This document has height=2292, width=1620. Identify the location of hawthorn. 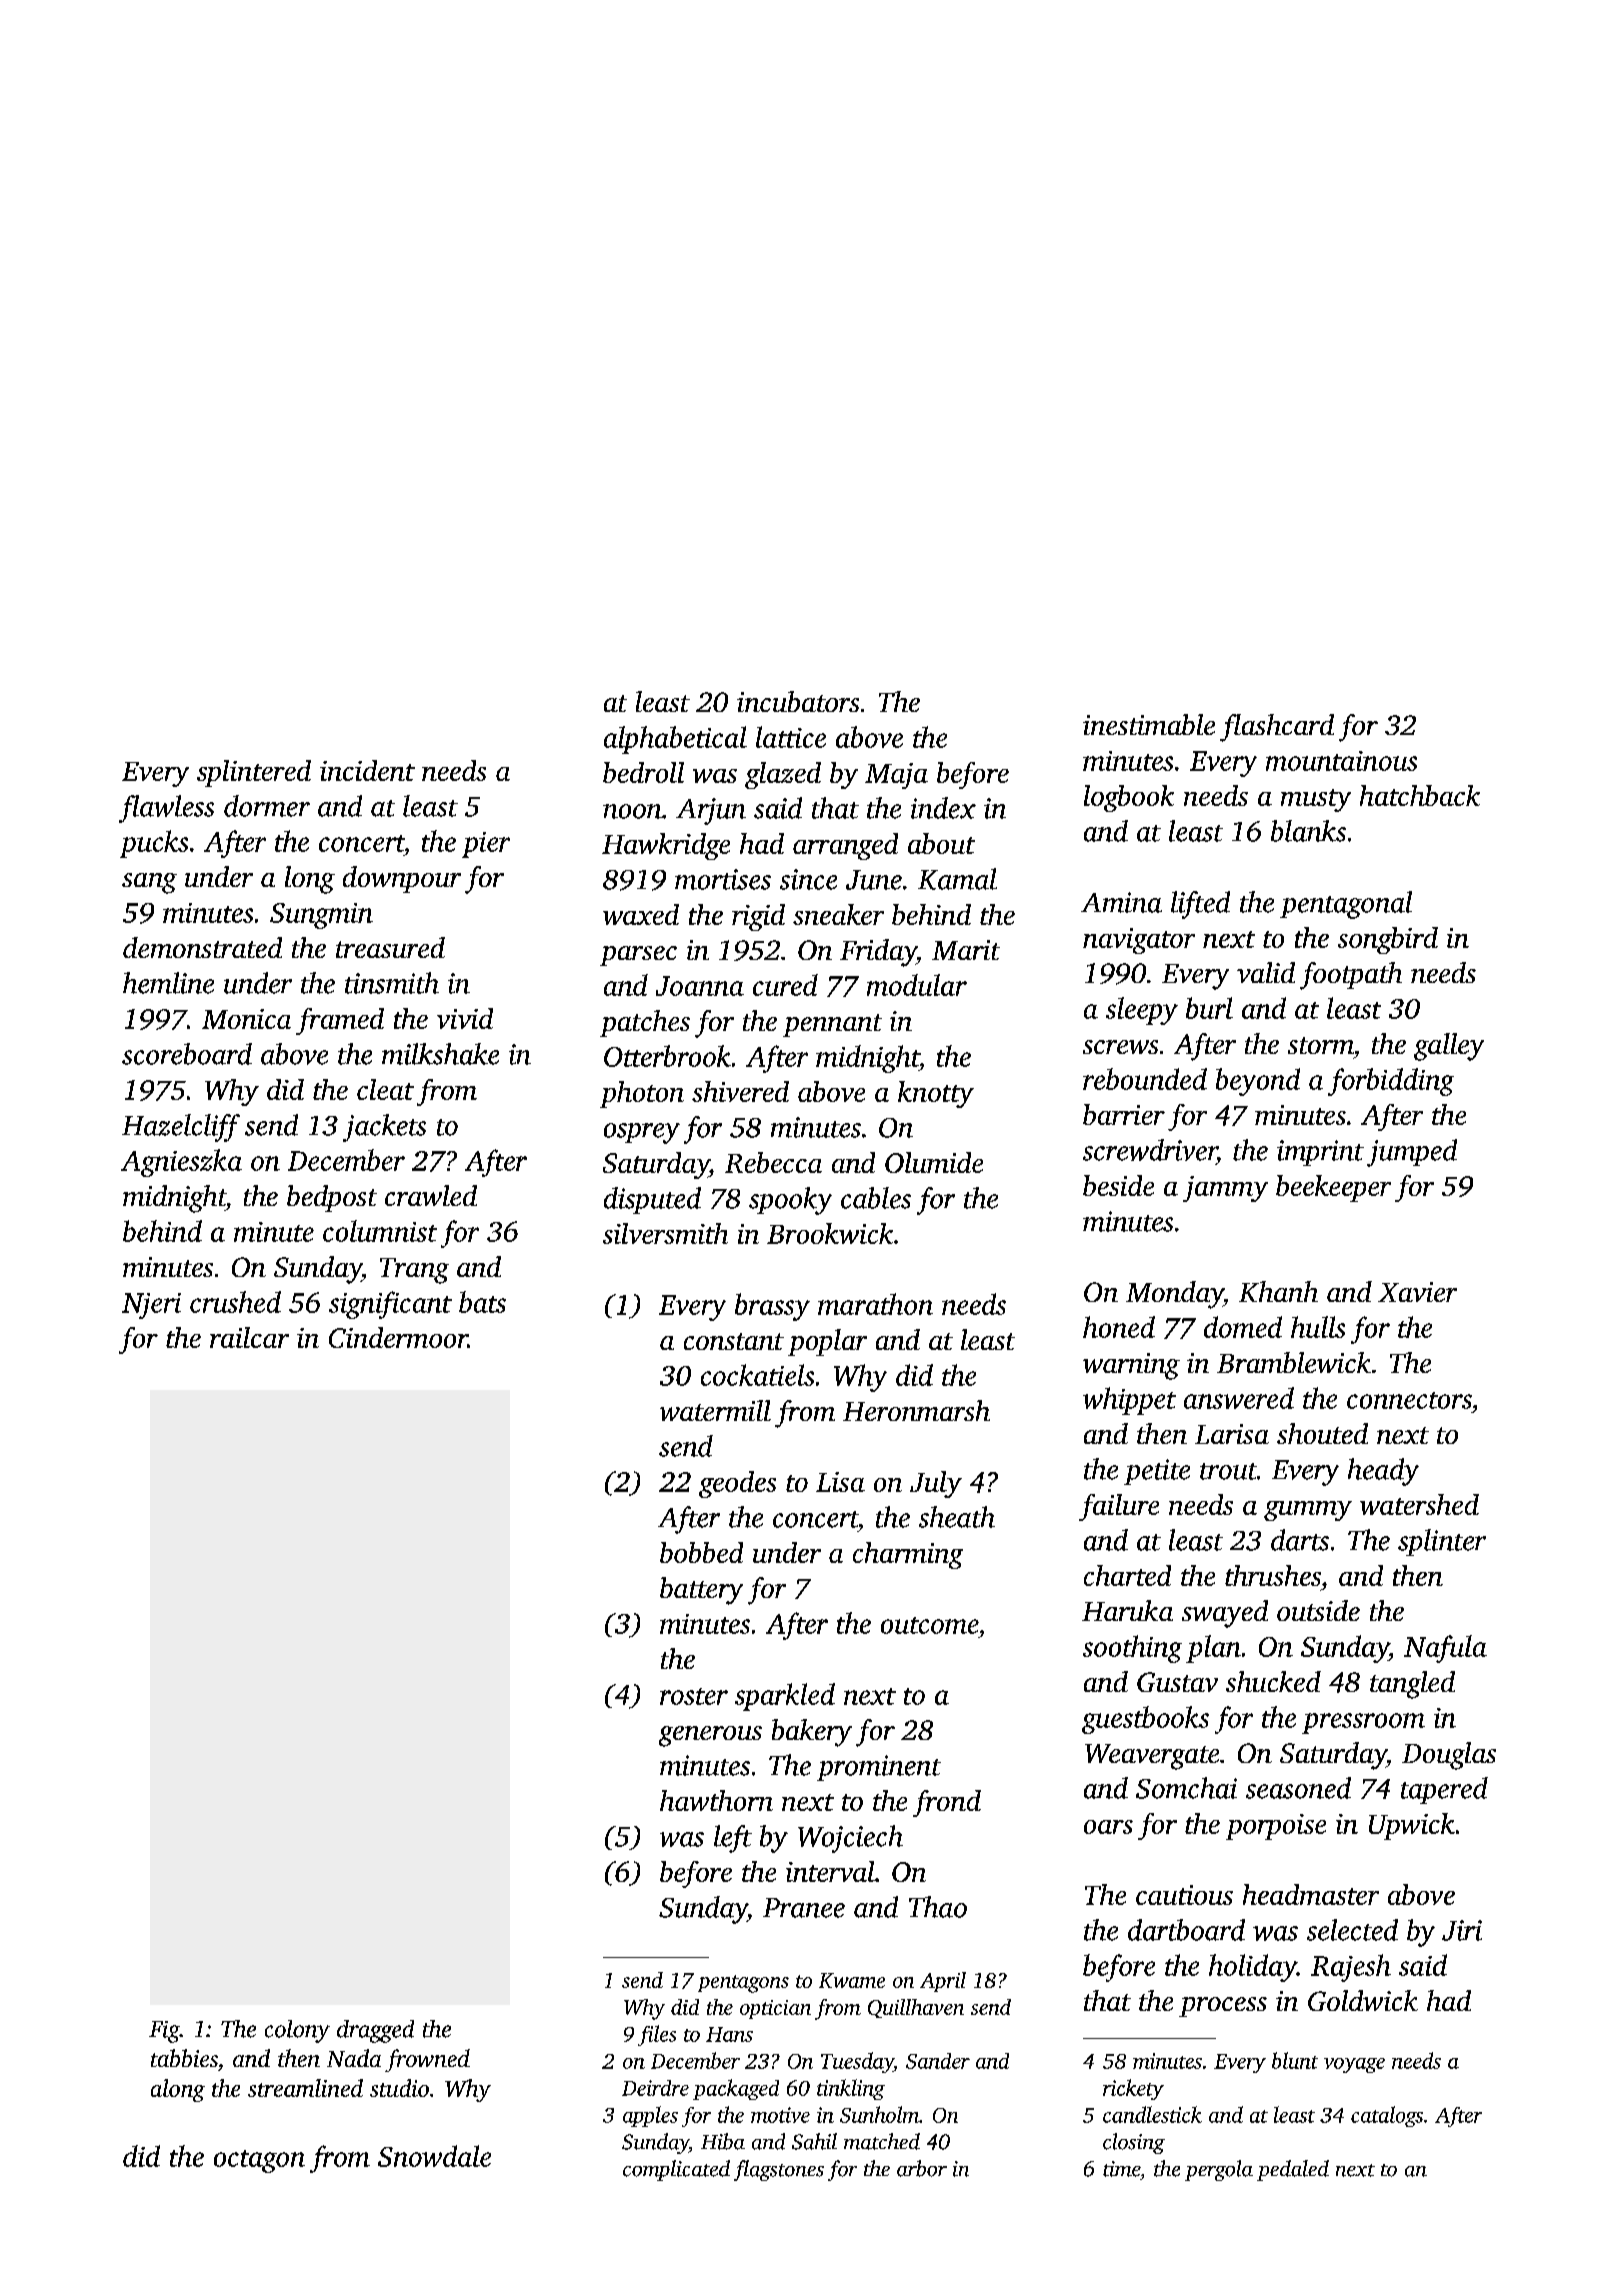
(716, 1800).
